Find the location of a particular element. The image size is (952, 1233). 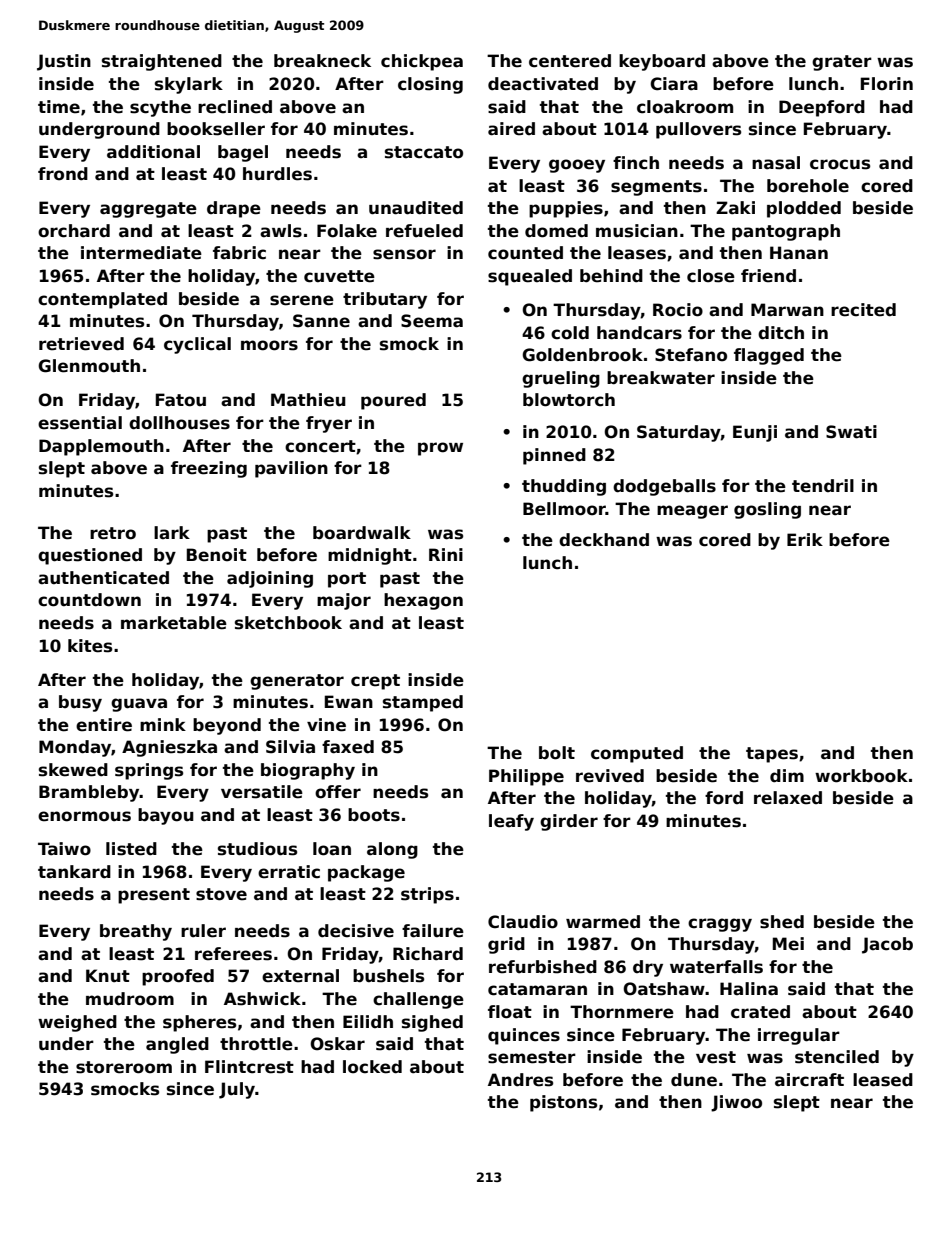

sighed is located at coordinates (432, 1023).
